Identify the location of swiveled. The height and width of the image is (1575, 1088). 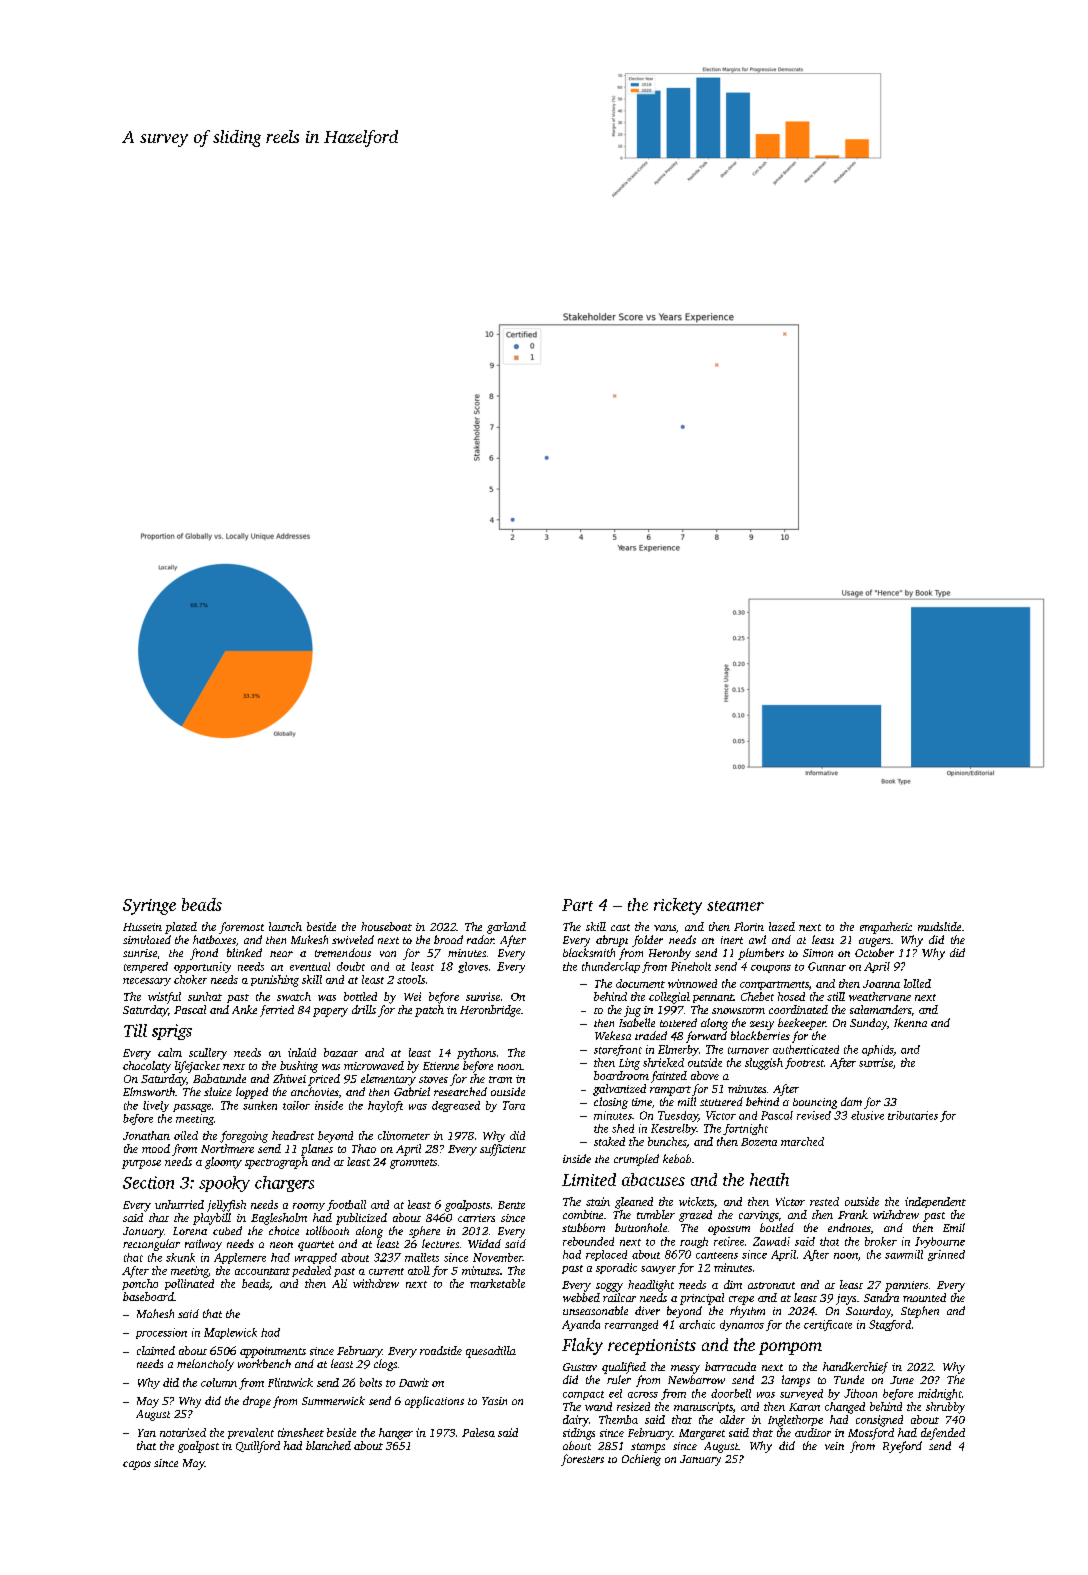
(353, 939).
